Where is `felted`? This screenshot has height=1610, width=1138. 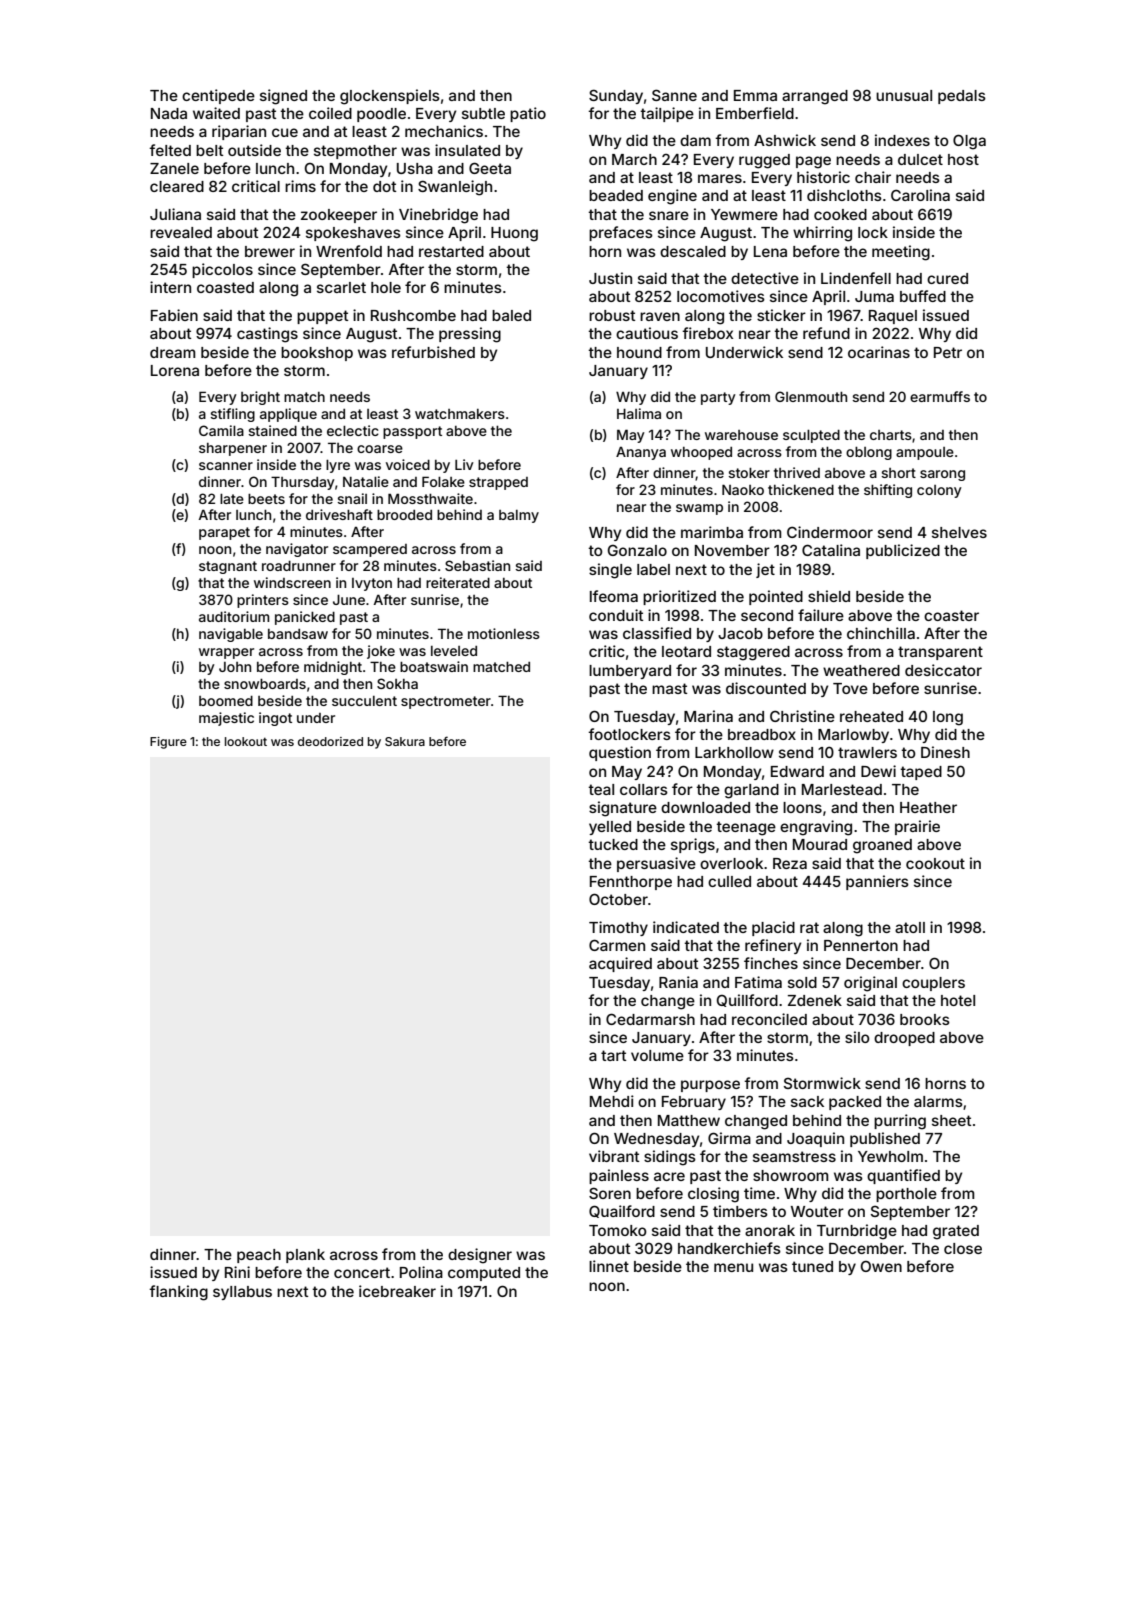
felted is located at coordinates (170, 150).
